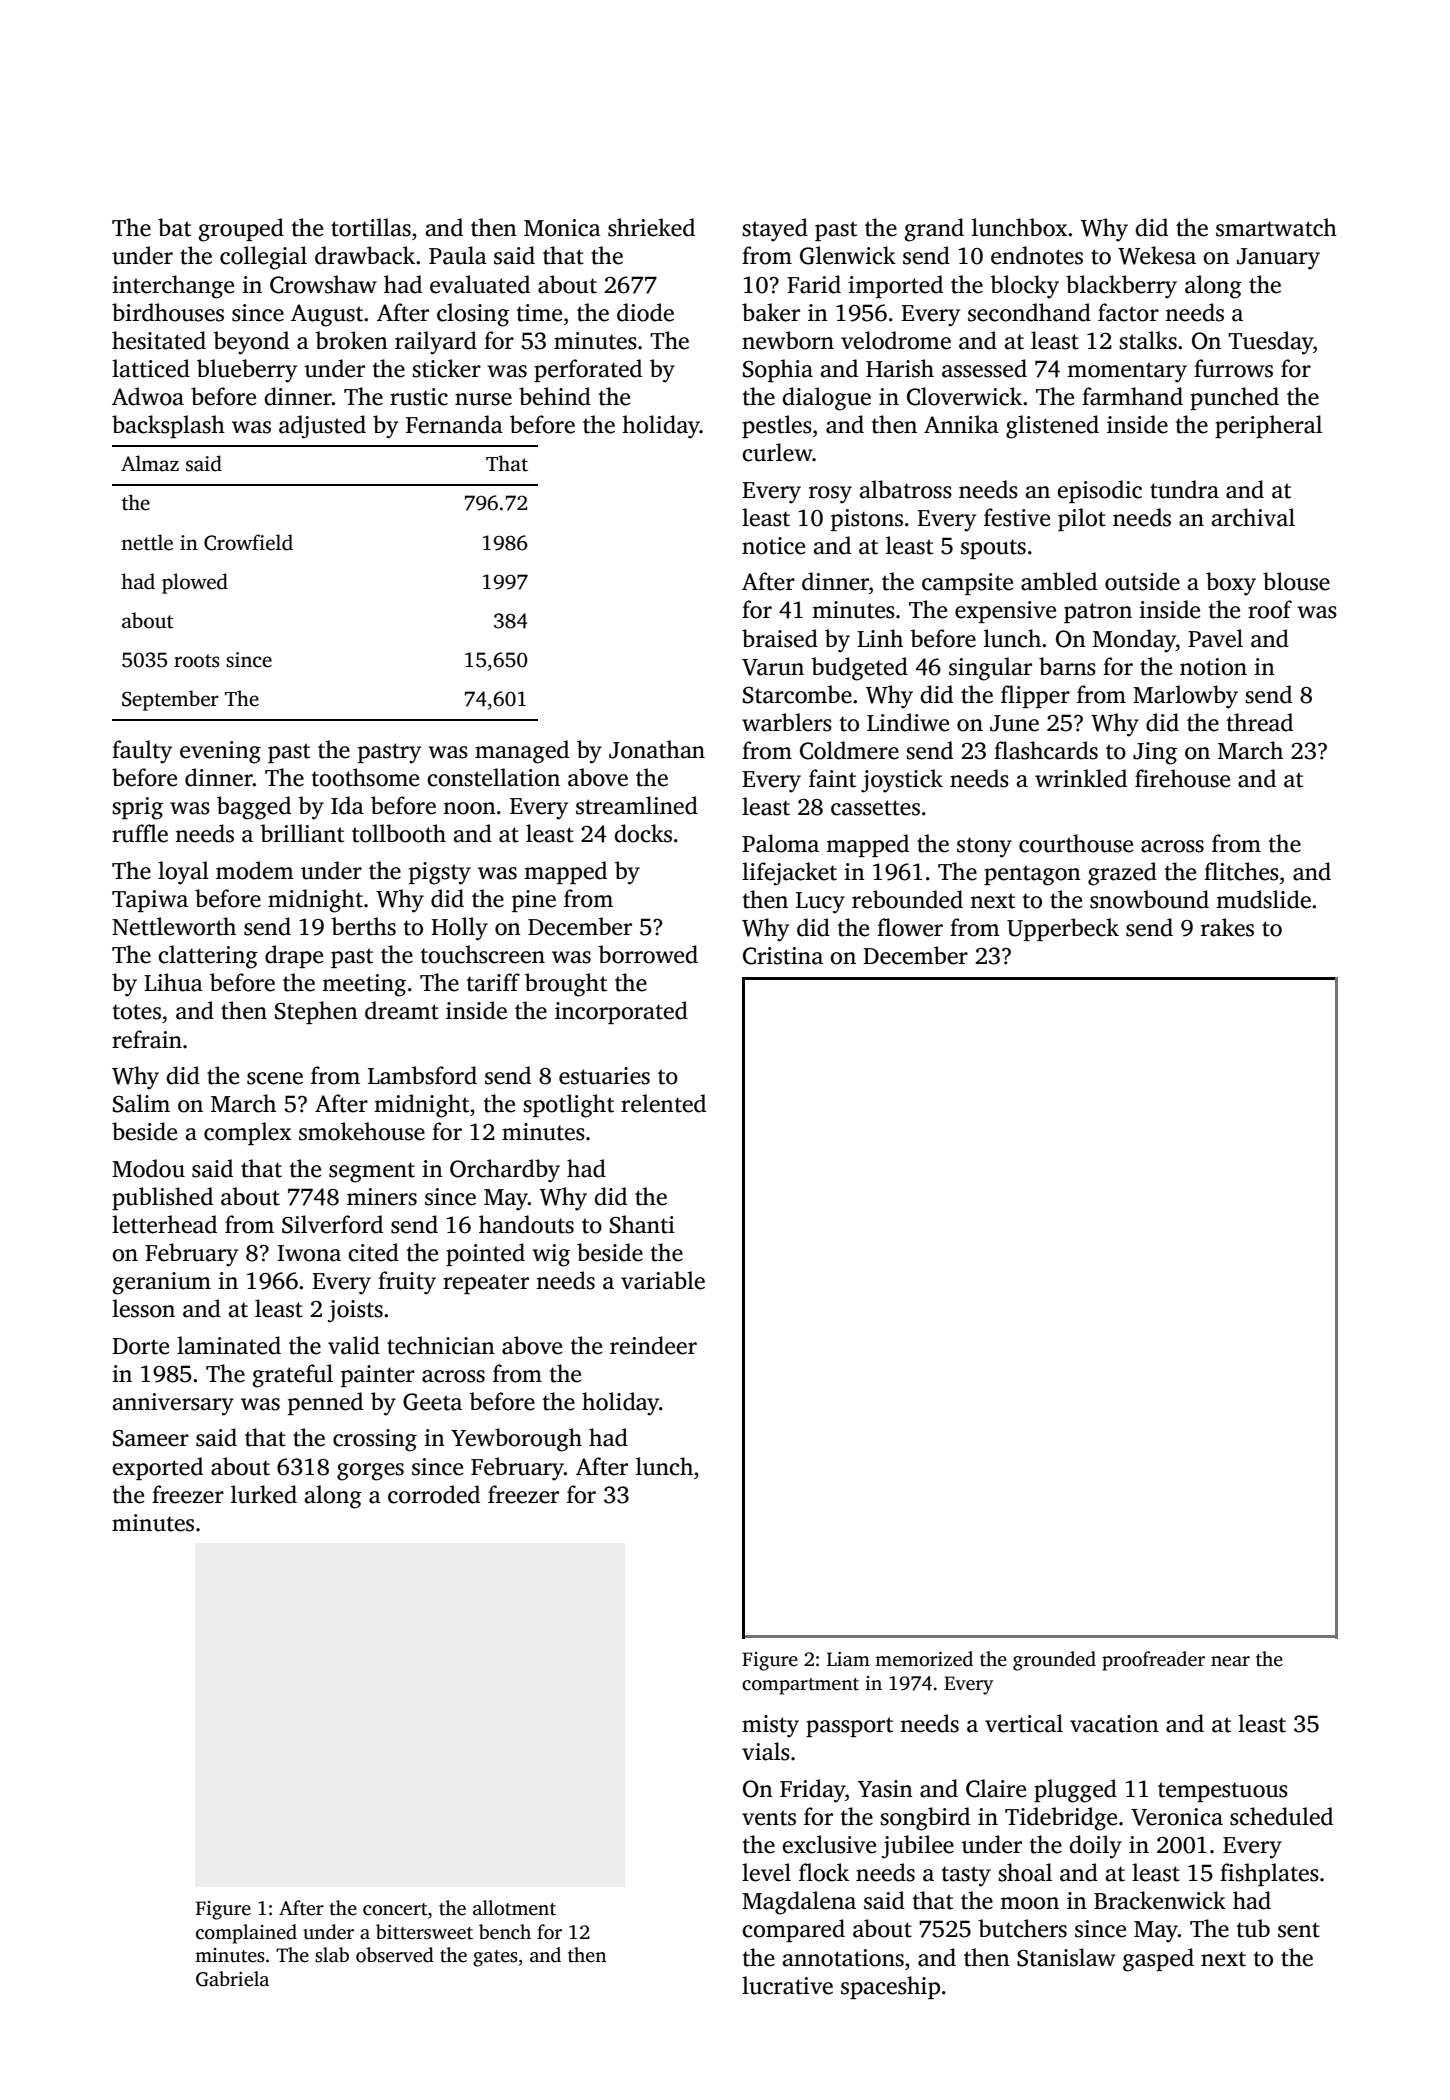 This page has height=2100, width=1450. What do you see at coordinates (1227, 927) in the page?
I see `rakes` at bounding box center [1227, 927].
